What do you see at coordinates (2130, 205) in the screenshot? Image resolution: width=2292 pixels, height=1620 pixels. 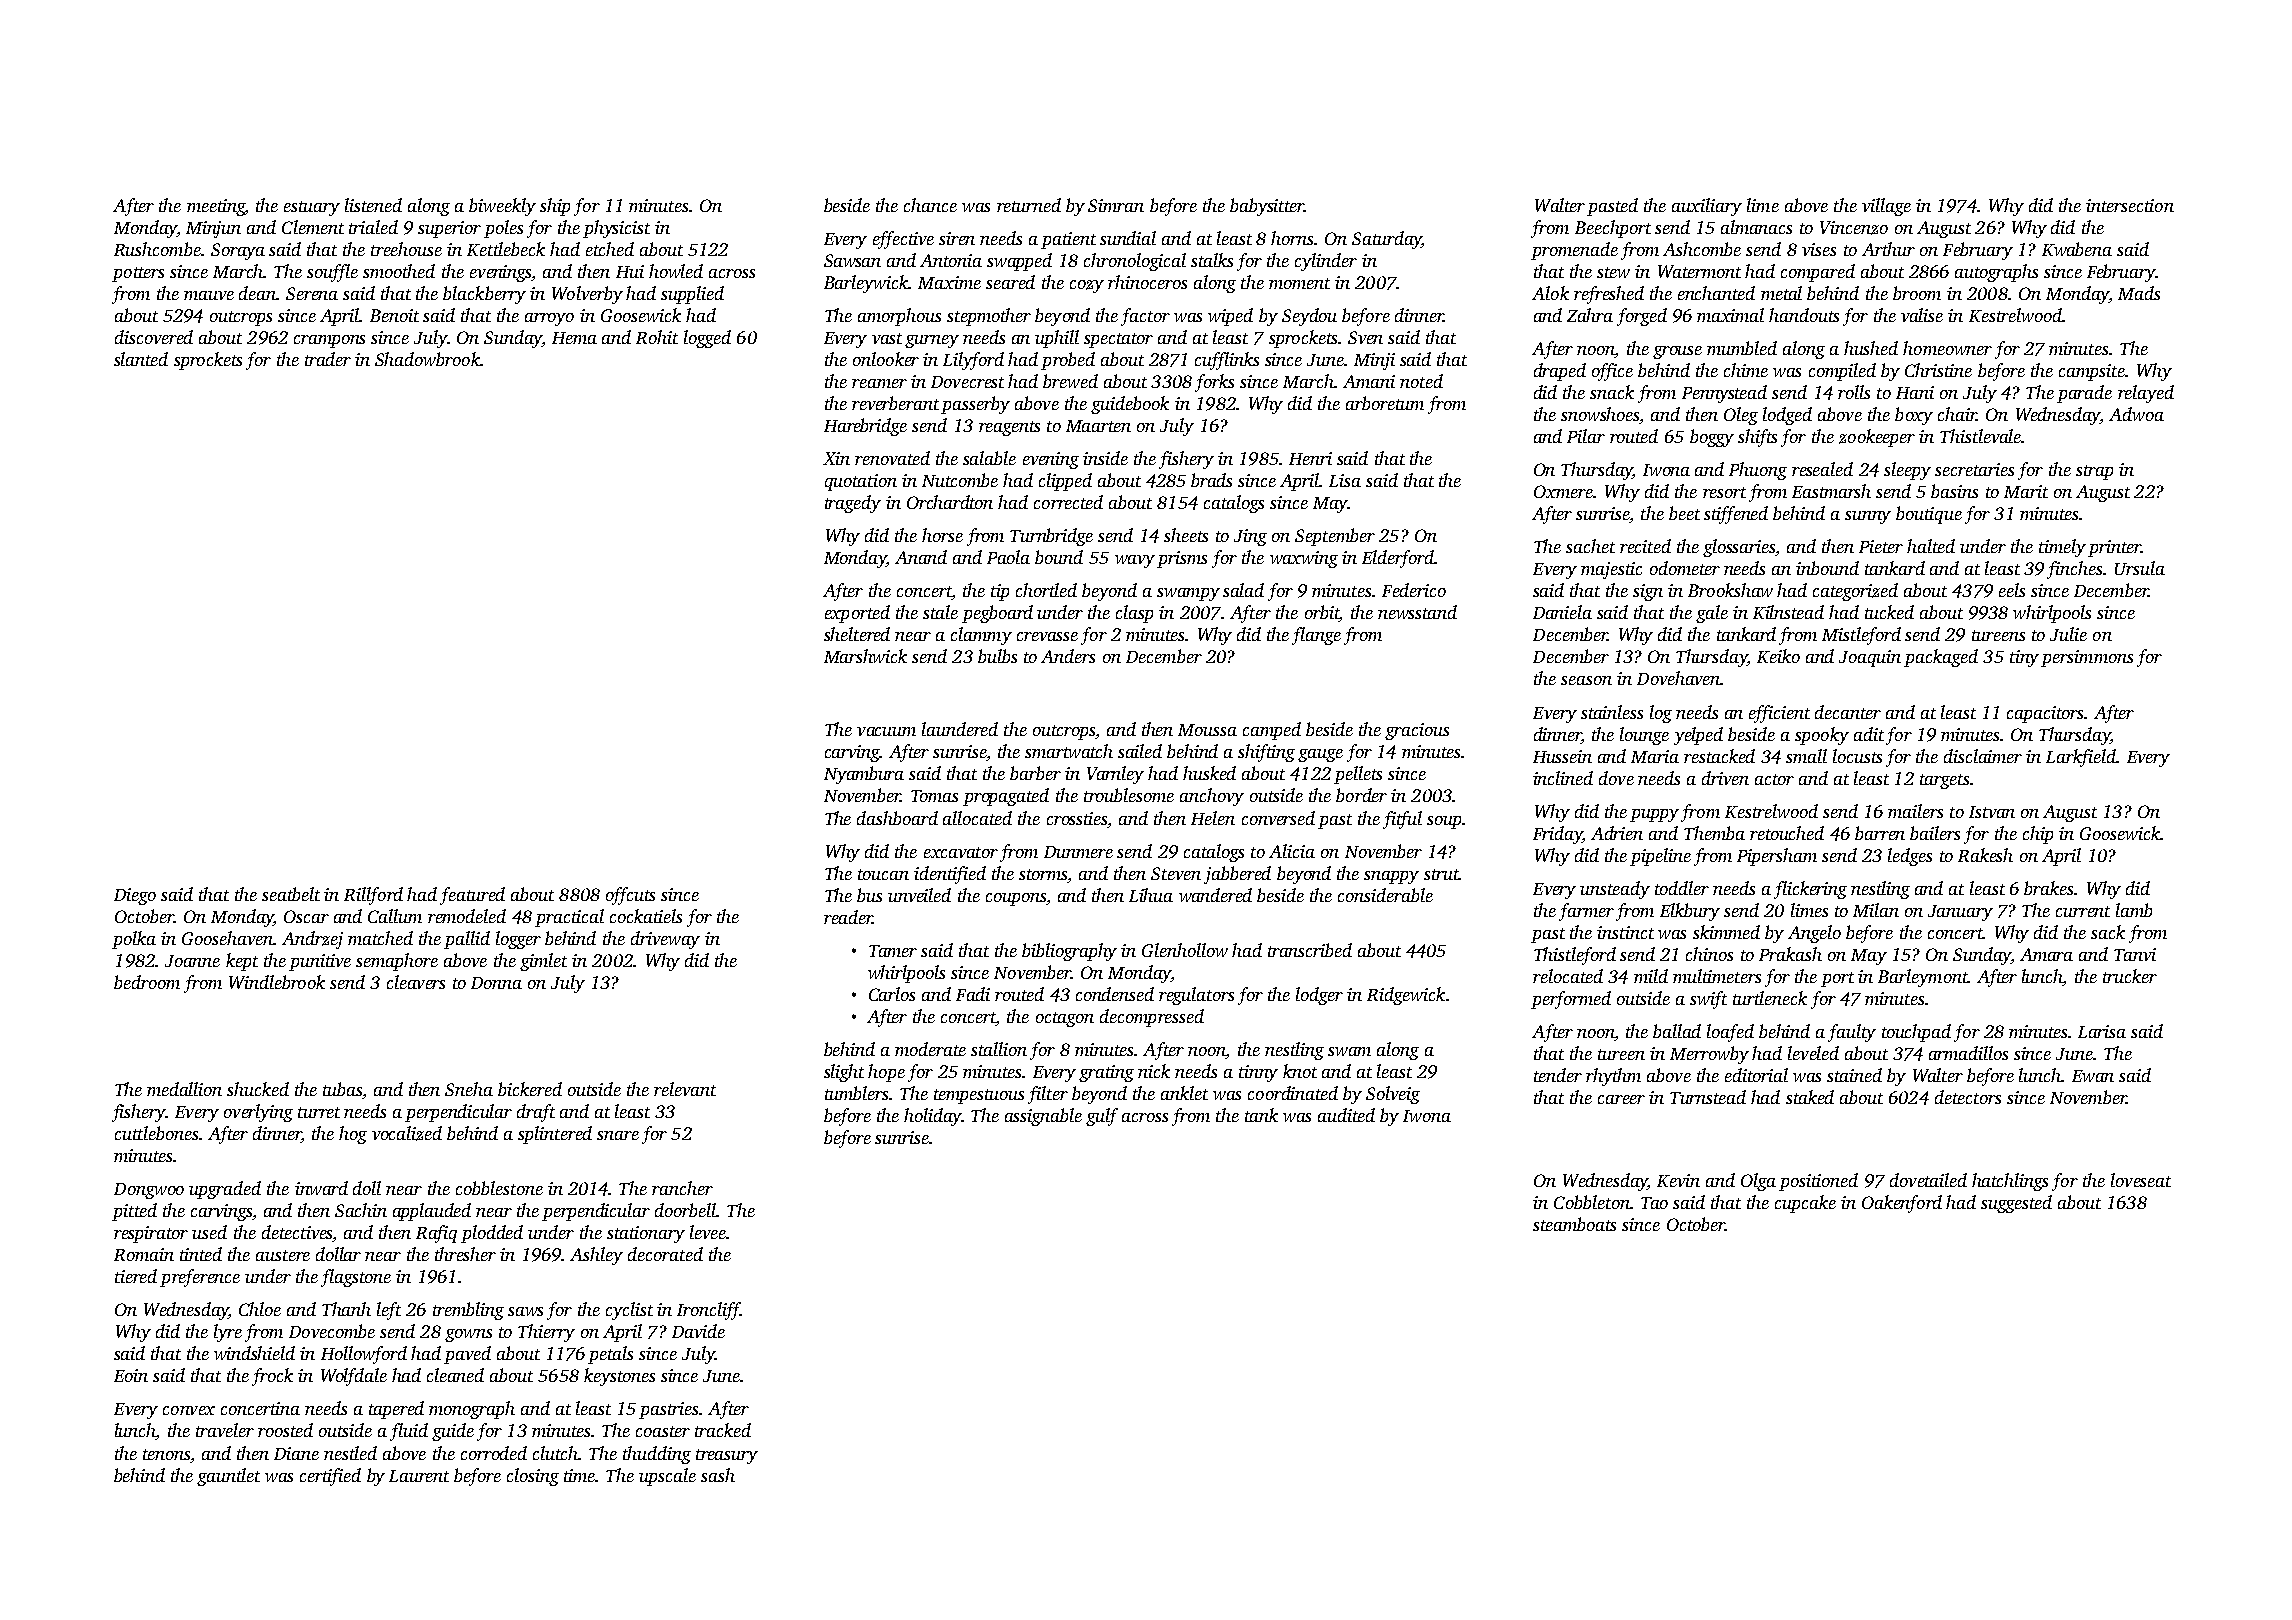 I see `intersection` at bounding box center [2130, 205].
